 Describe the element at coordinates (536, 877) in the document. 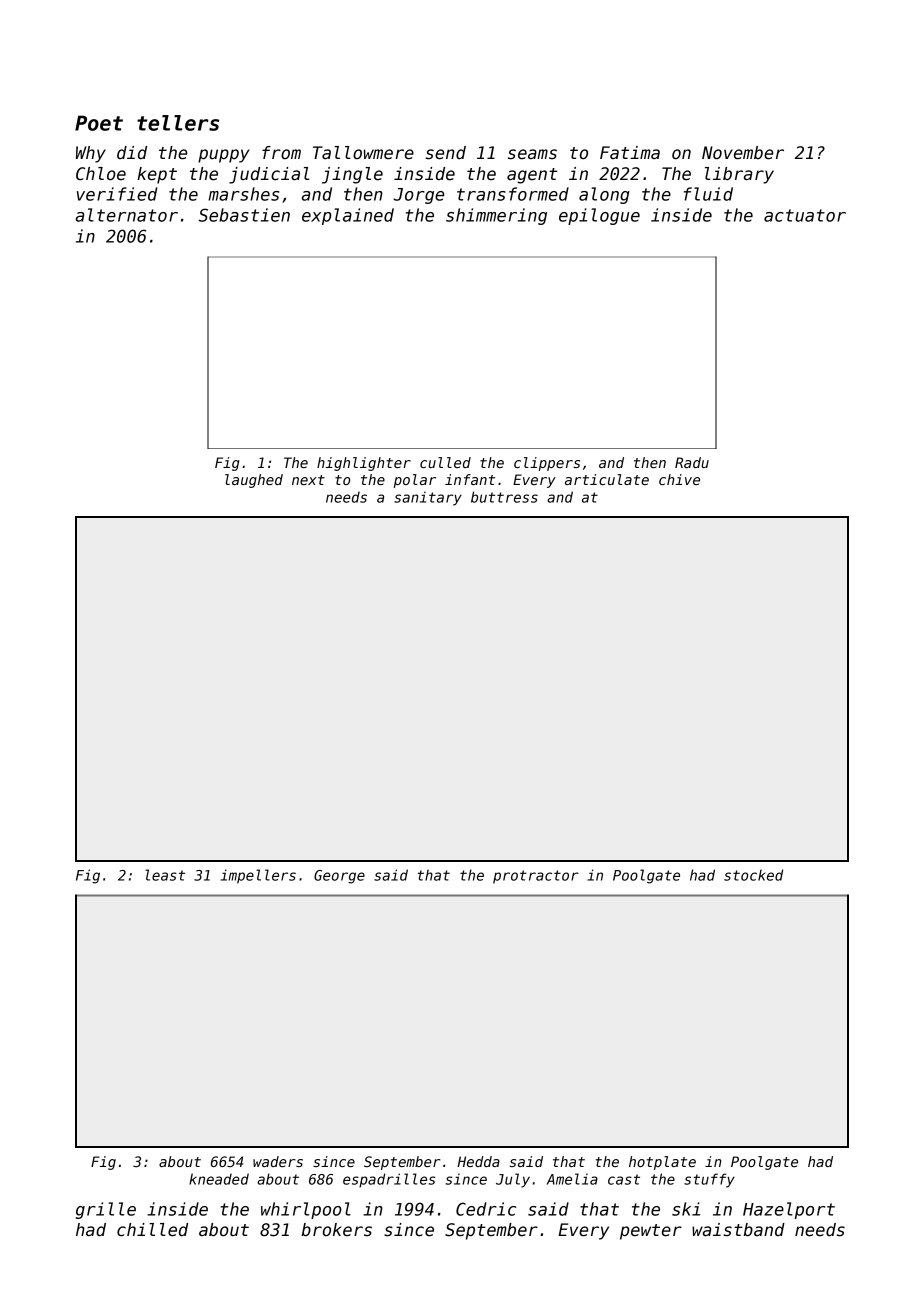

I see `protractor` at that location.
